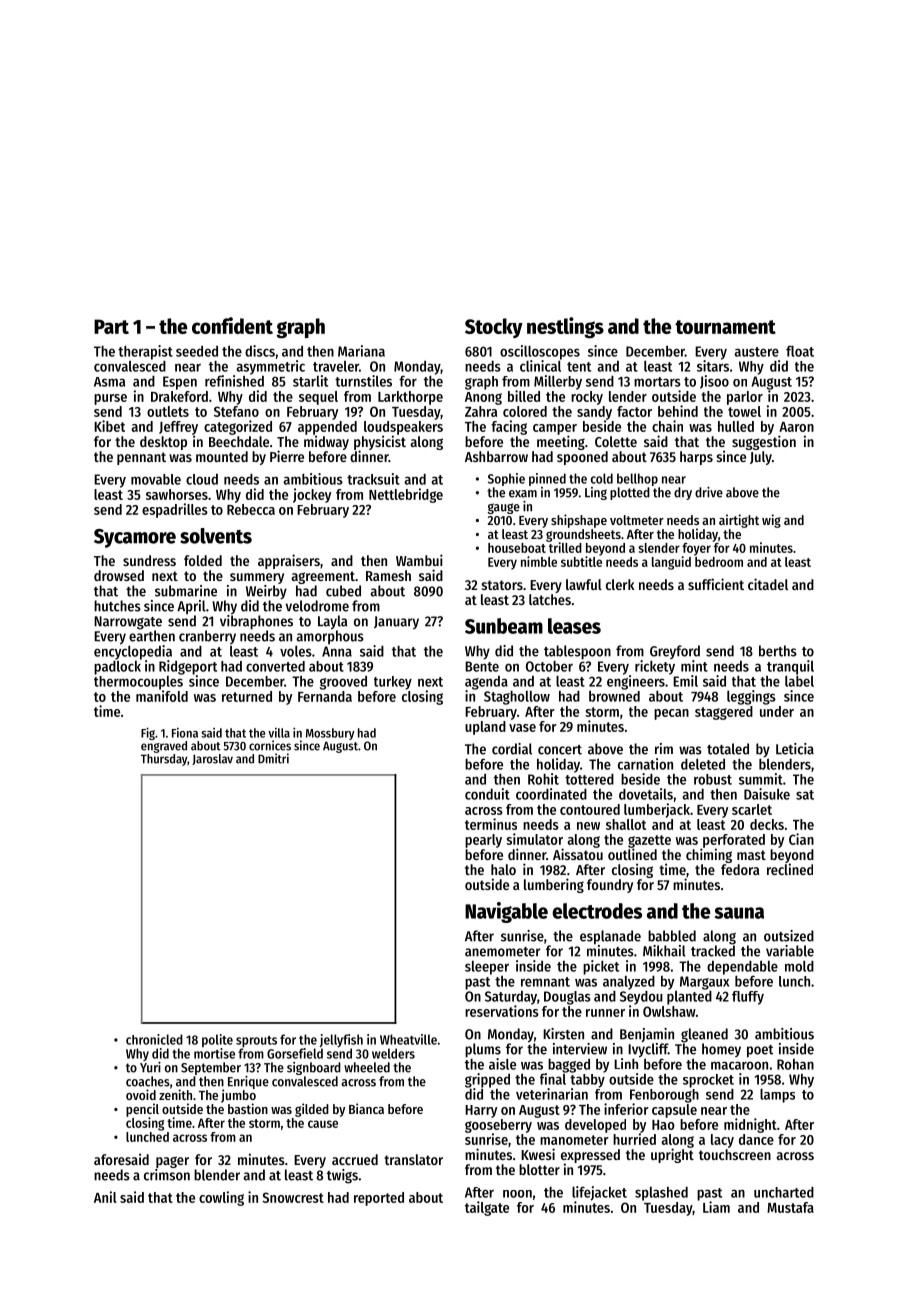 The width and height of the page is (908, 1316). I want to click on pearly, so click(483, 841).
